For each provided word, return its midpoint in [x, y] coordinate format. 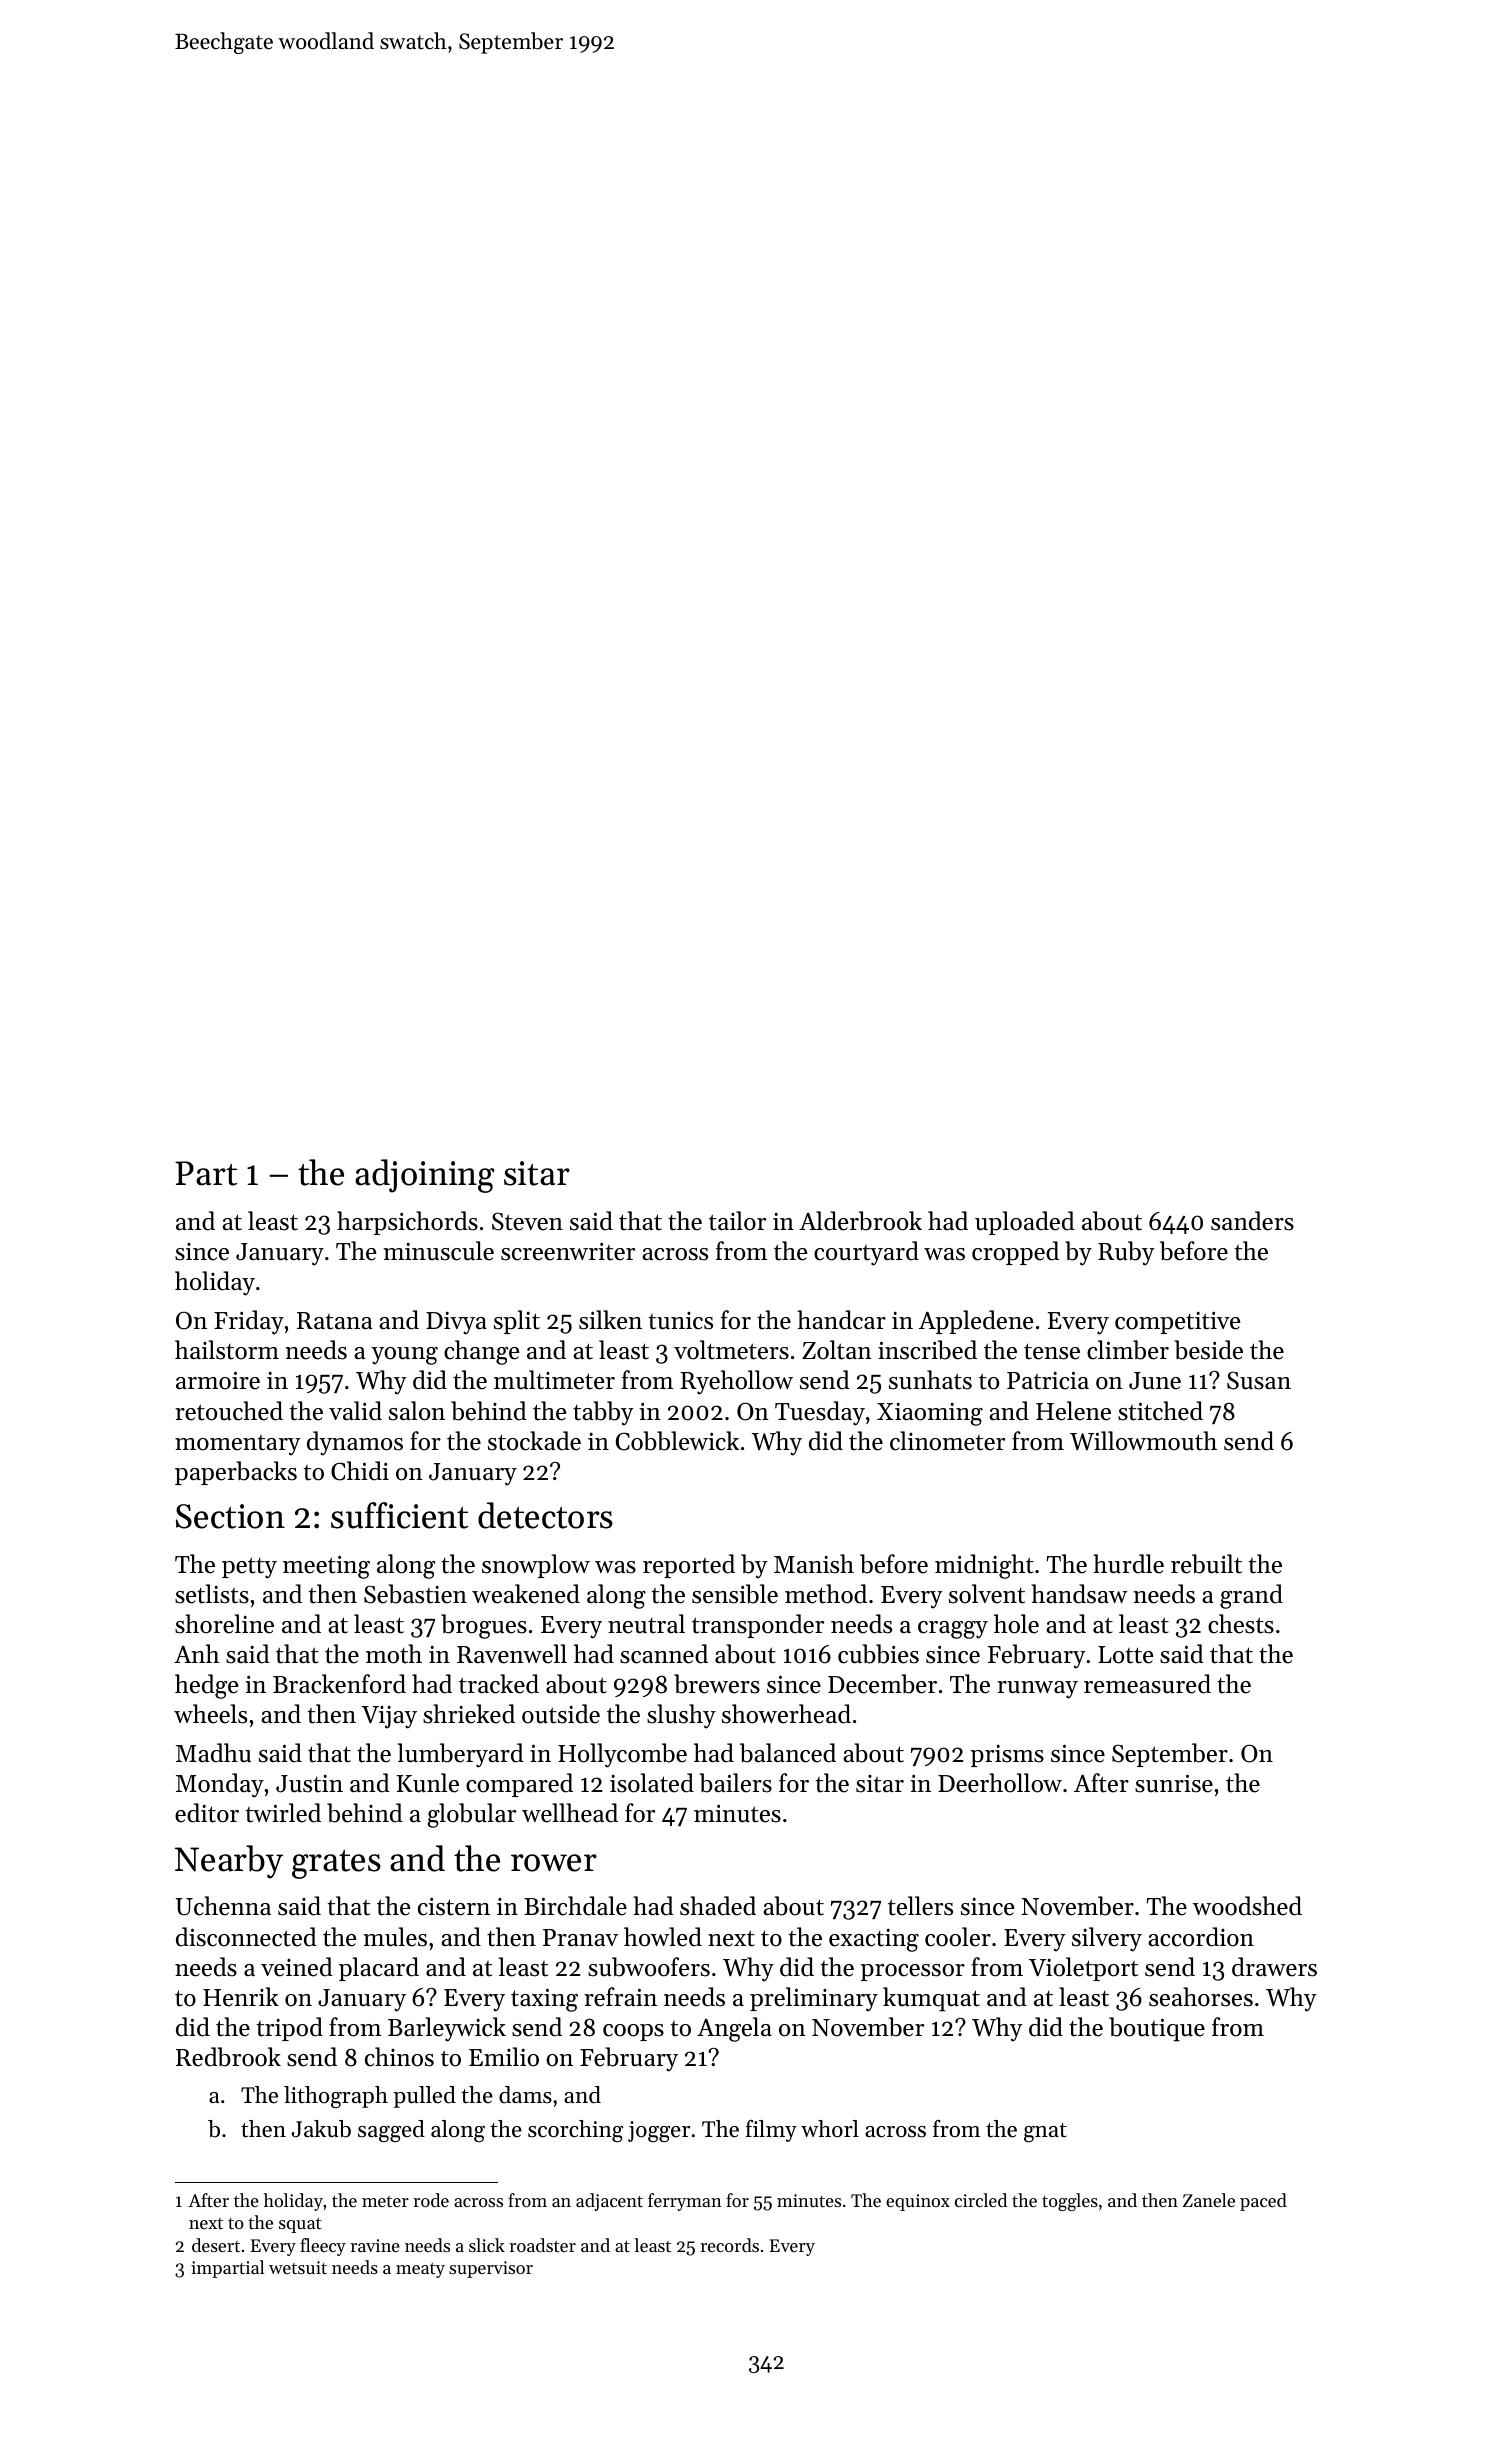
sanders [1252, 1221]
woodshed [1247, 1906]
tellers [920, 1906]
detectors [545, 1515]
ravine [375, 2245]
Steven [527, 1221]
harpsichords [407, 1223]
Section [230, 1516]
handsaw [1079, 1594]
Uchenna [223, 1906]
